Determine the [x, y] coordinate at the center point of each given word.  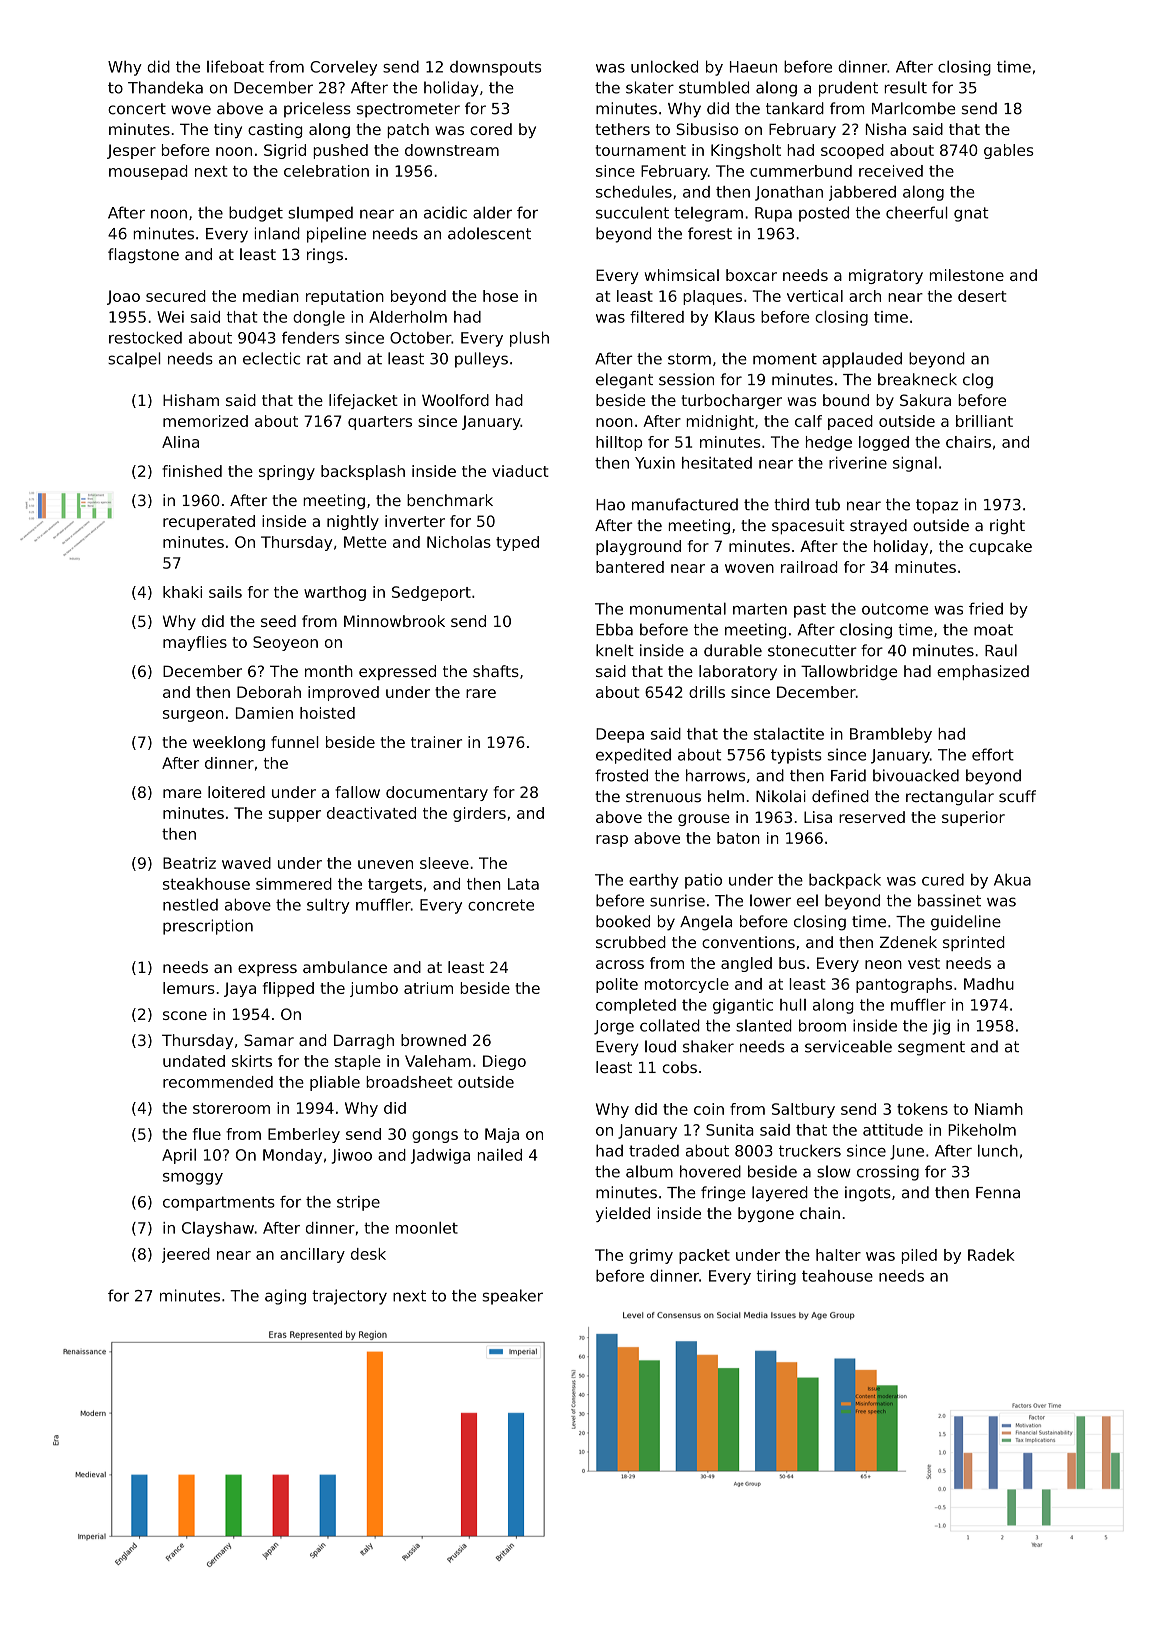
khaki [182, 592]
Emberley [304, 1135]
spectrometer [408, 110]
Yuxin [655, 463]
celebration [326, 171]
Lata [523, 884]
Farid [848, 775]
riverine [858, 463]
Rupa [773, 214]
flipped [288, 989]
